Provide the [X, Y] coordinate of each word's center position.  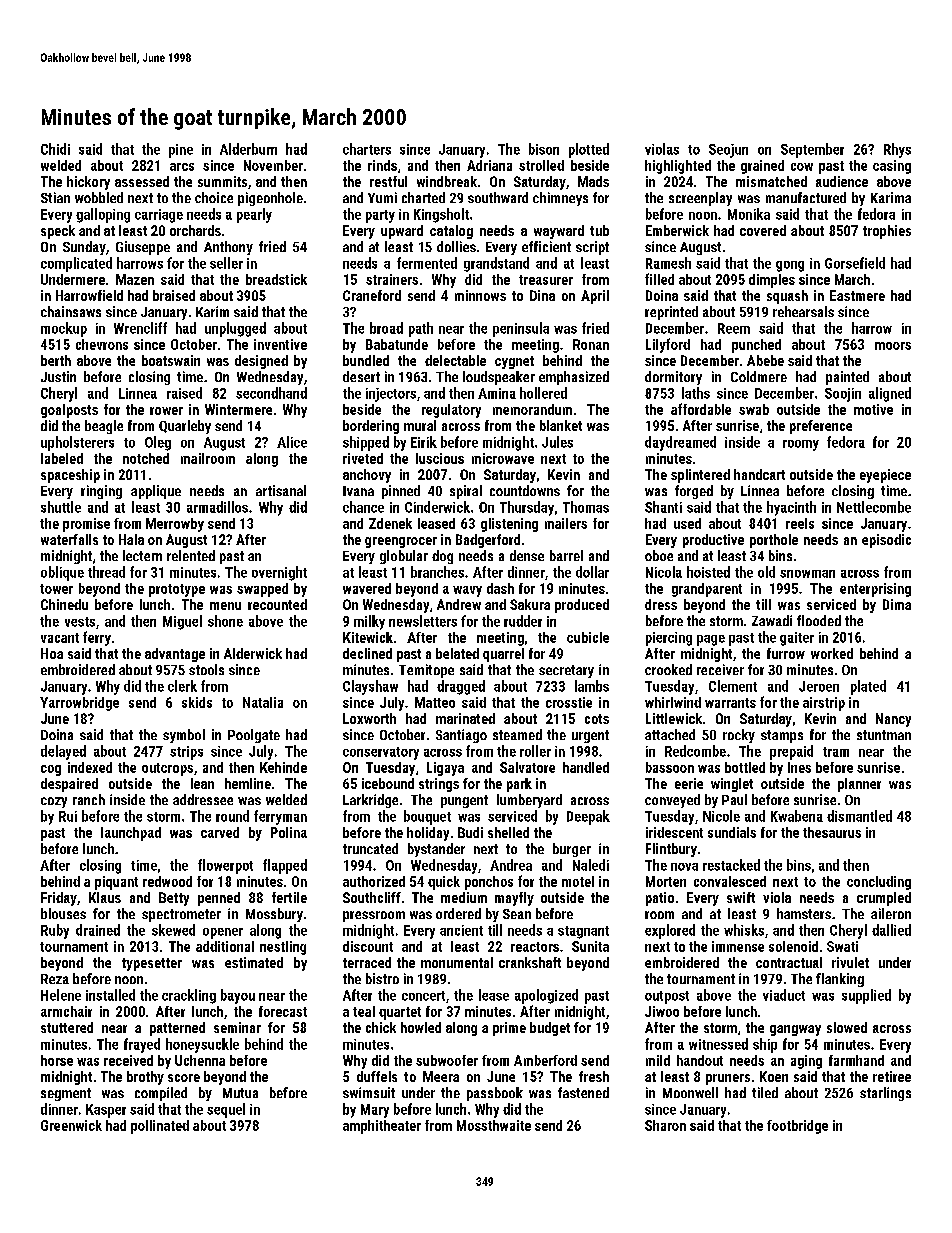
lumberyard [529, 801]
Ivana [358, 491]
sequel [226, 1110]
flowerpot [225, 866]
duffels [377, 1076]
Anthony [228, 248]
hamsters [804, 913]
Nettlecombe [874, 507]
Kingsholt [441, 215]
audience [842, 181]
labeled [62, 458]
